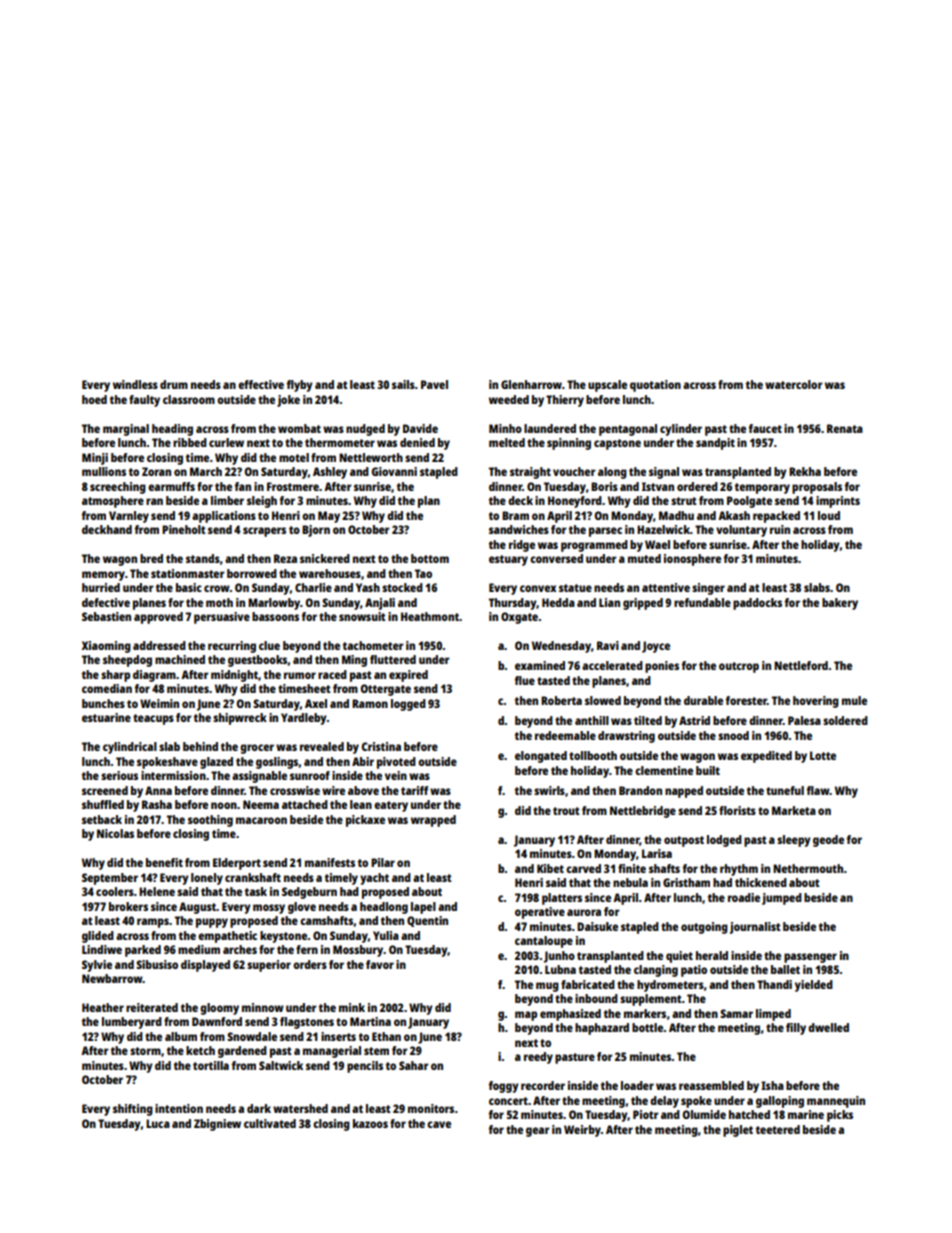 Image resolution: width=952 pixels, height=1233 pixels. I want to click on Glenharrow, so click(531, 384).
